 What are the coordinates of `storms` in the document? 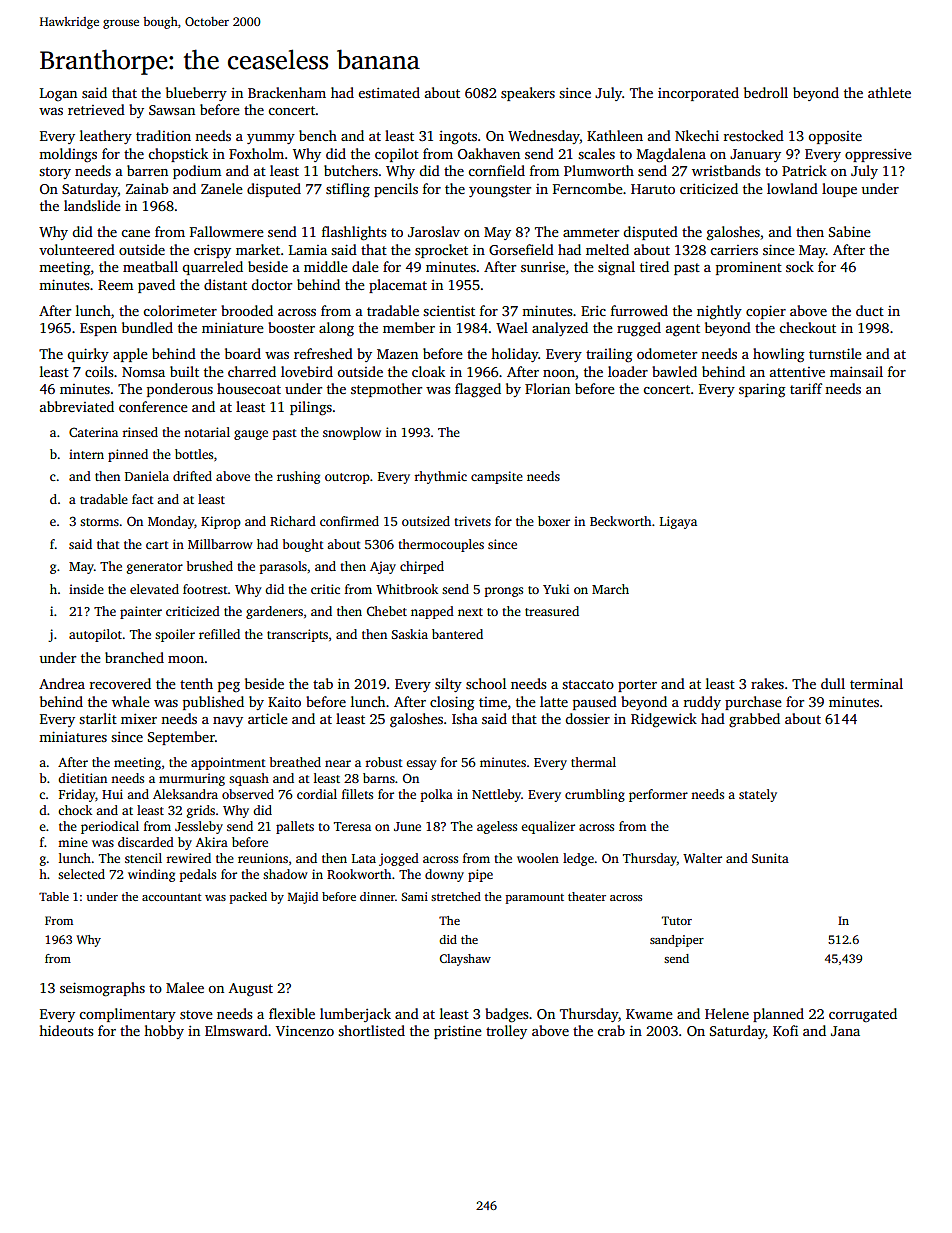 It's located at (99, 522).
